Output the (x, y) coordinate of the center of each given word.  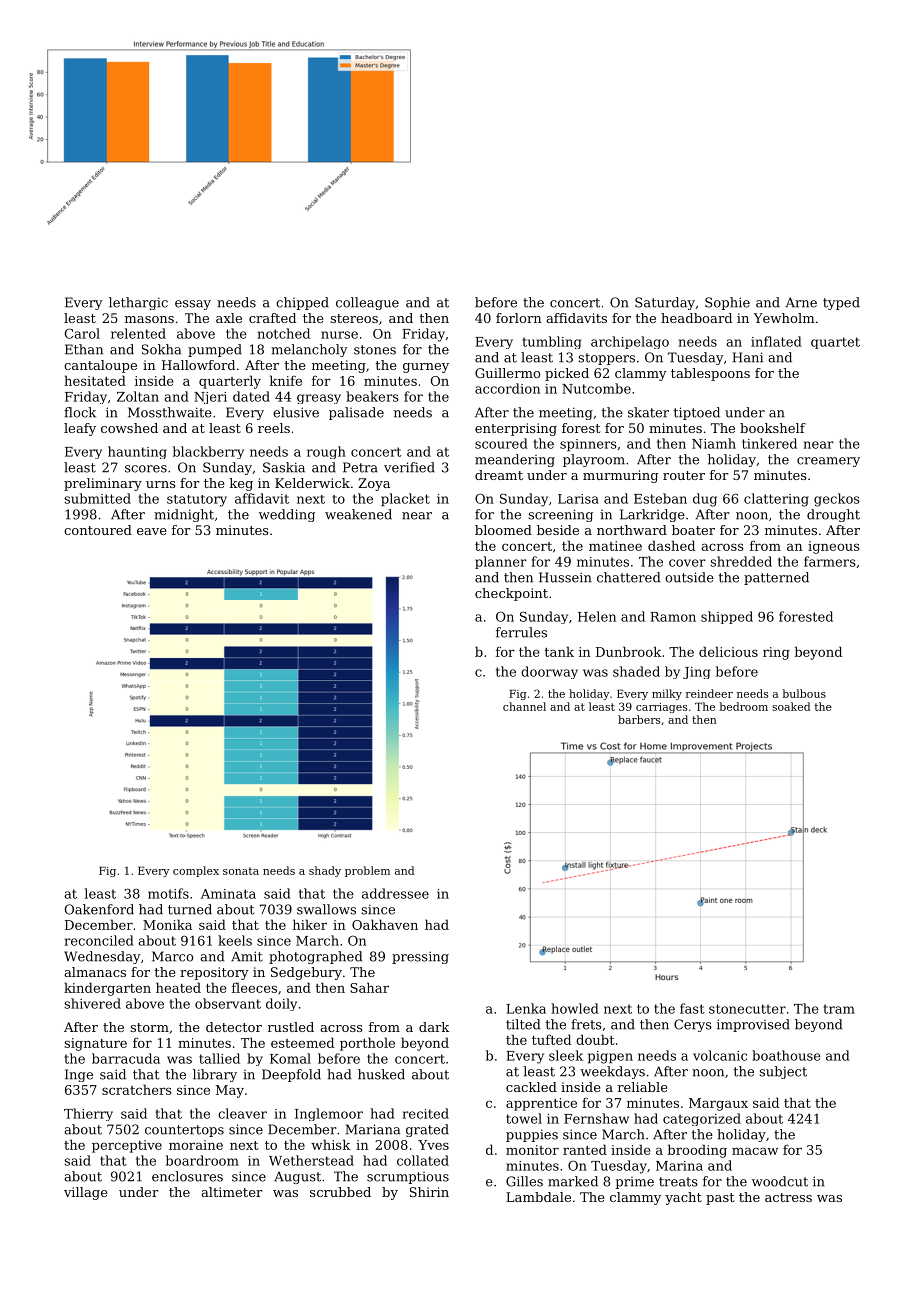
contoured (98, 530)
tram (839, 1009)
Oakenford (99, 909)
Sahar (369, 987)
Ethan (84, 349)
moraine (196, 1145)
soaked (791, 706)
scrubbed (340, 1192)
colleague (367, 303)
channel (524, 706)
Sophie (727, 303)
